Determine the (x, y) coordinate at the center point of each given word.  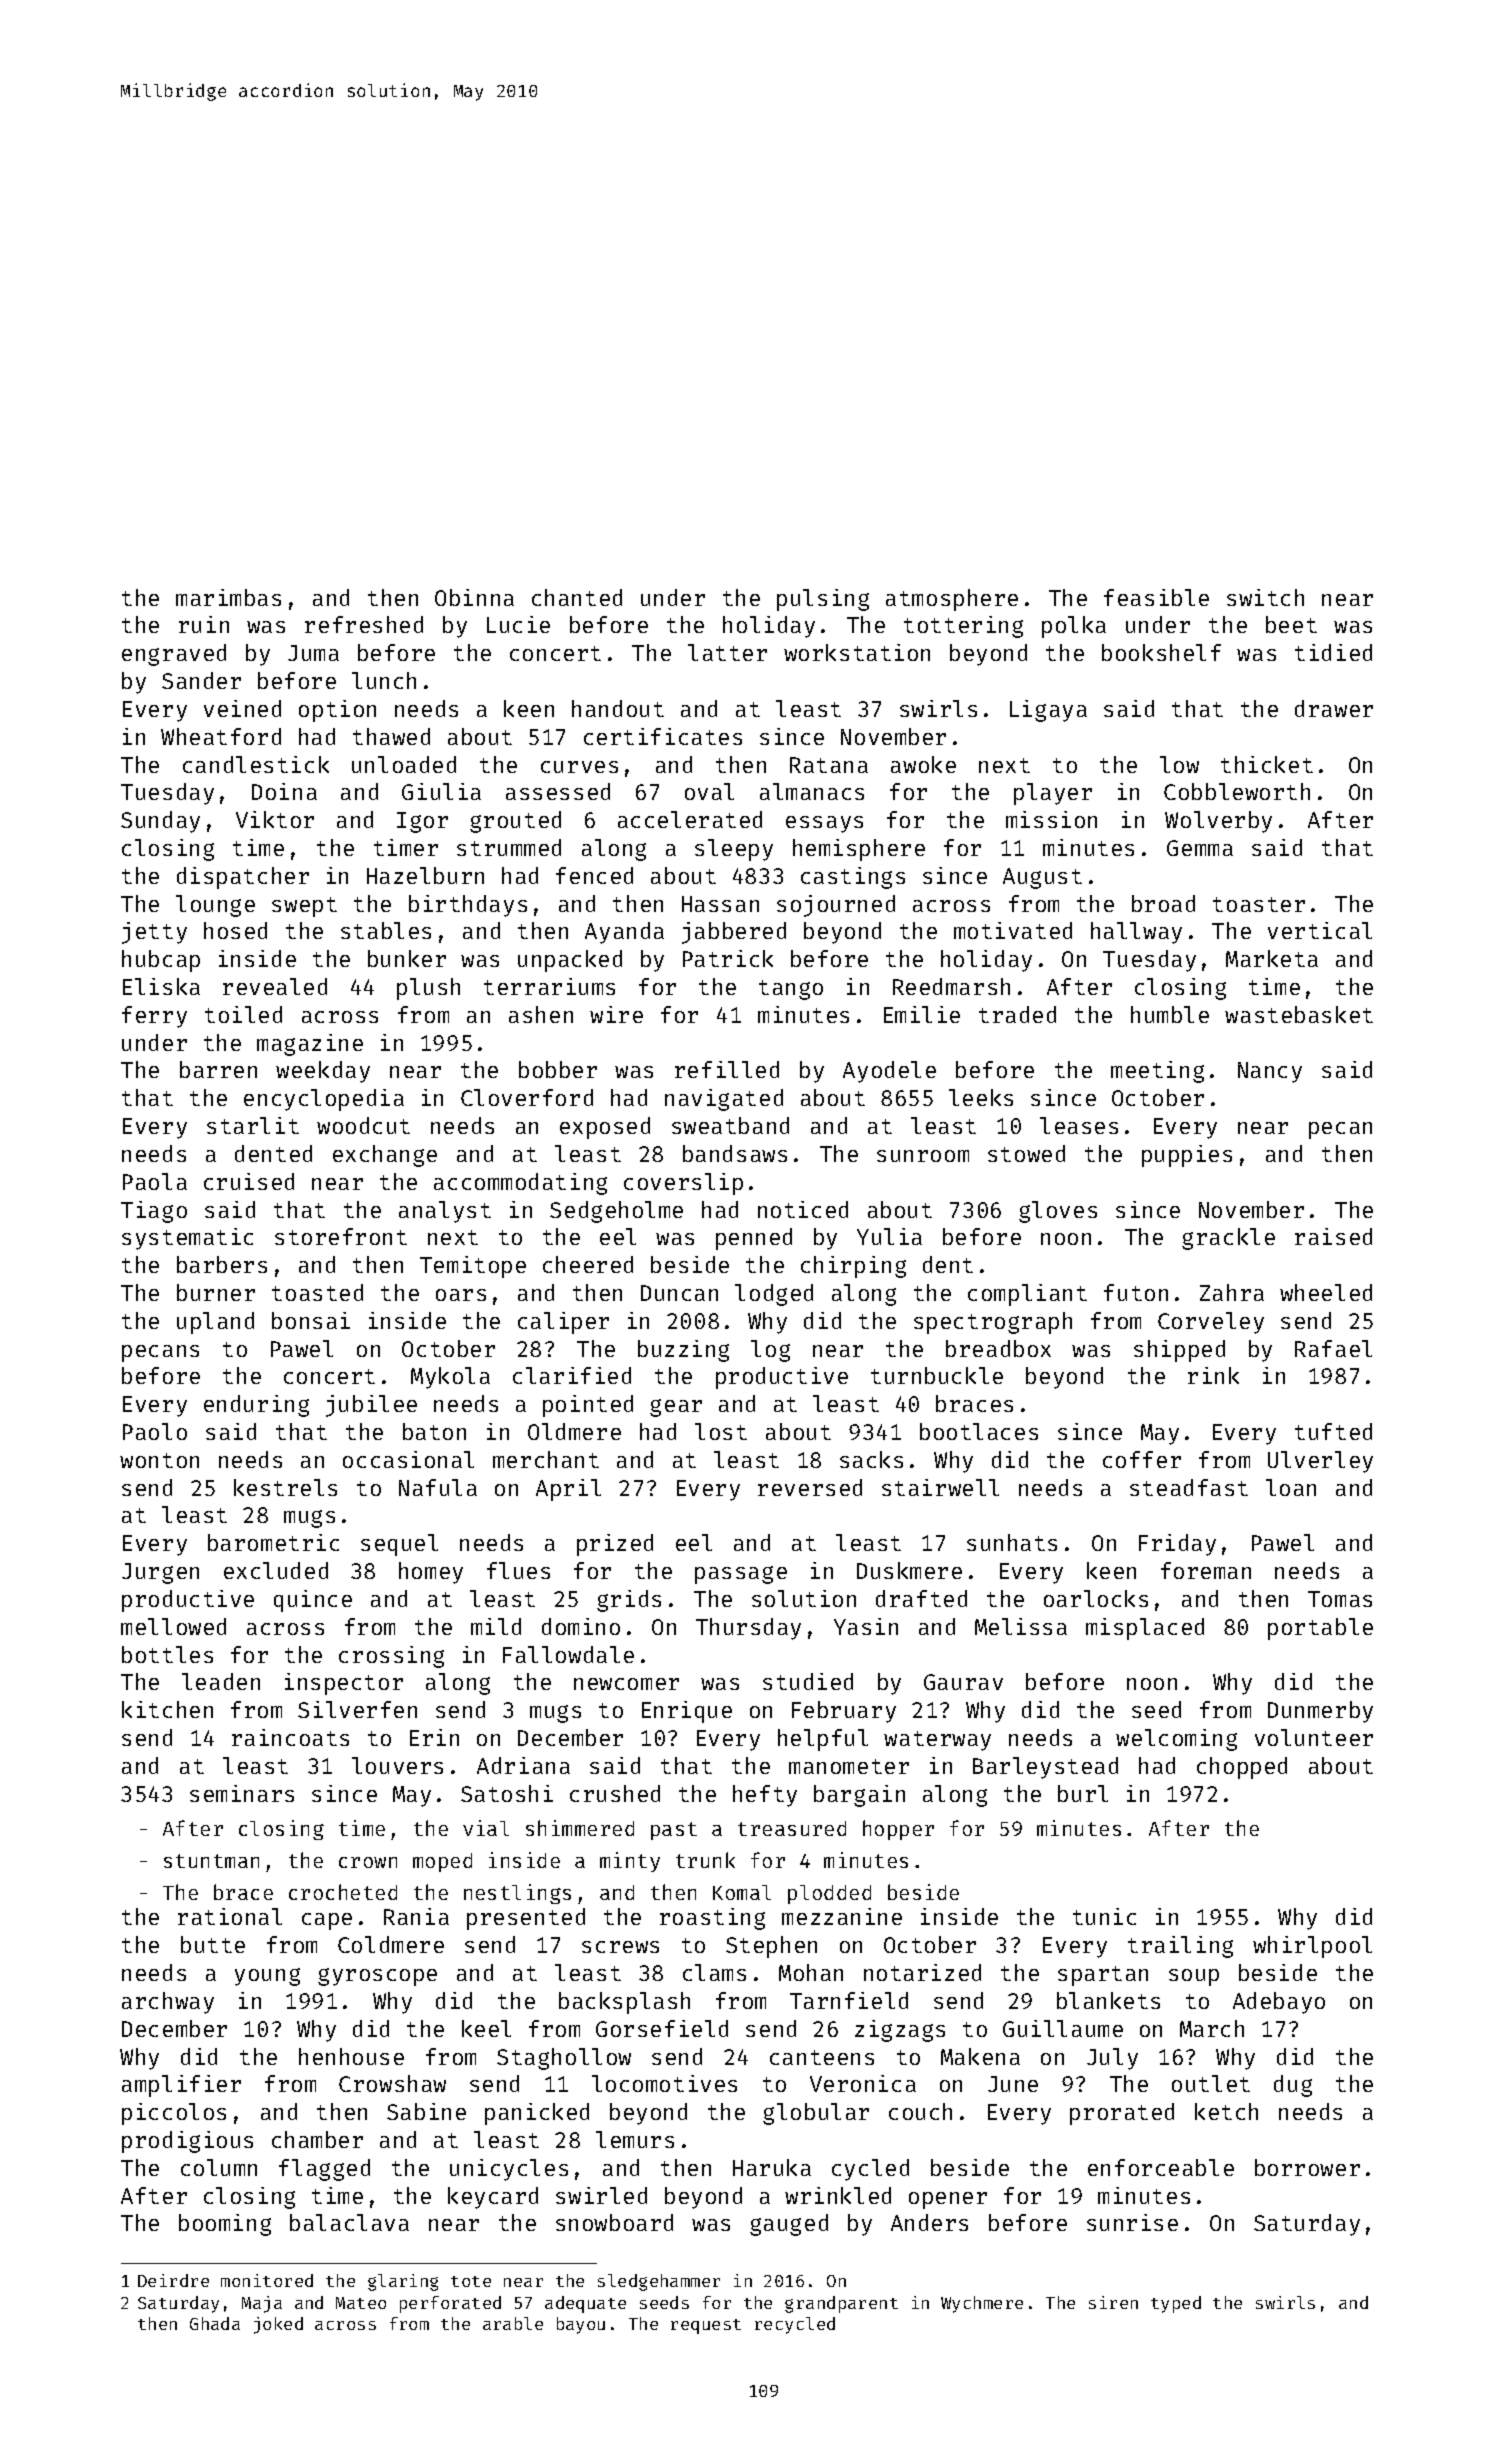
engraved (174, 655)
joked (278, 2325)
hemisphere (859, 850)
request (706, 2326)
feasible (1156, 597)
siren (1113, 2302)
